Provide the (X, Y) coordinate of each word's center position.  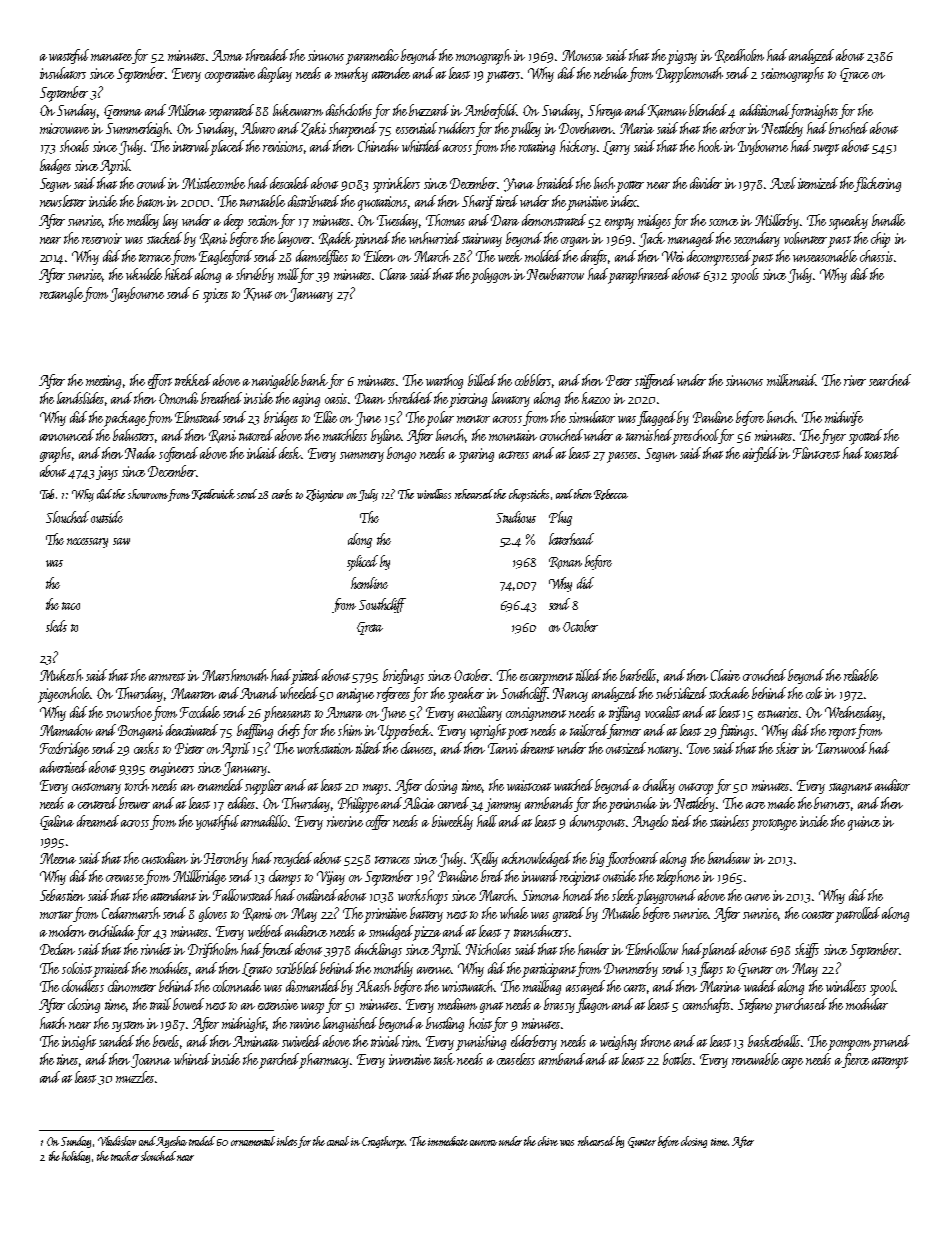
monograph (483, 57)
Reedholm (739, 56)
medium (457, 1004)
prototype (774, 825)
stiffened (655, 381)
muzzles (135, 1077)
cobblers (534, 381)
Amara (344, 712)
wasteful (69, 56)
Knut (258, 294)
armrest (167, 677)
